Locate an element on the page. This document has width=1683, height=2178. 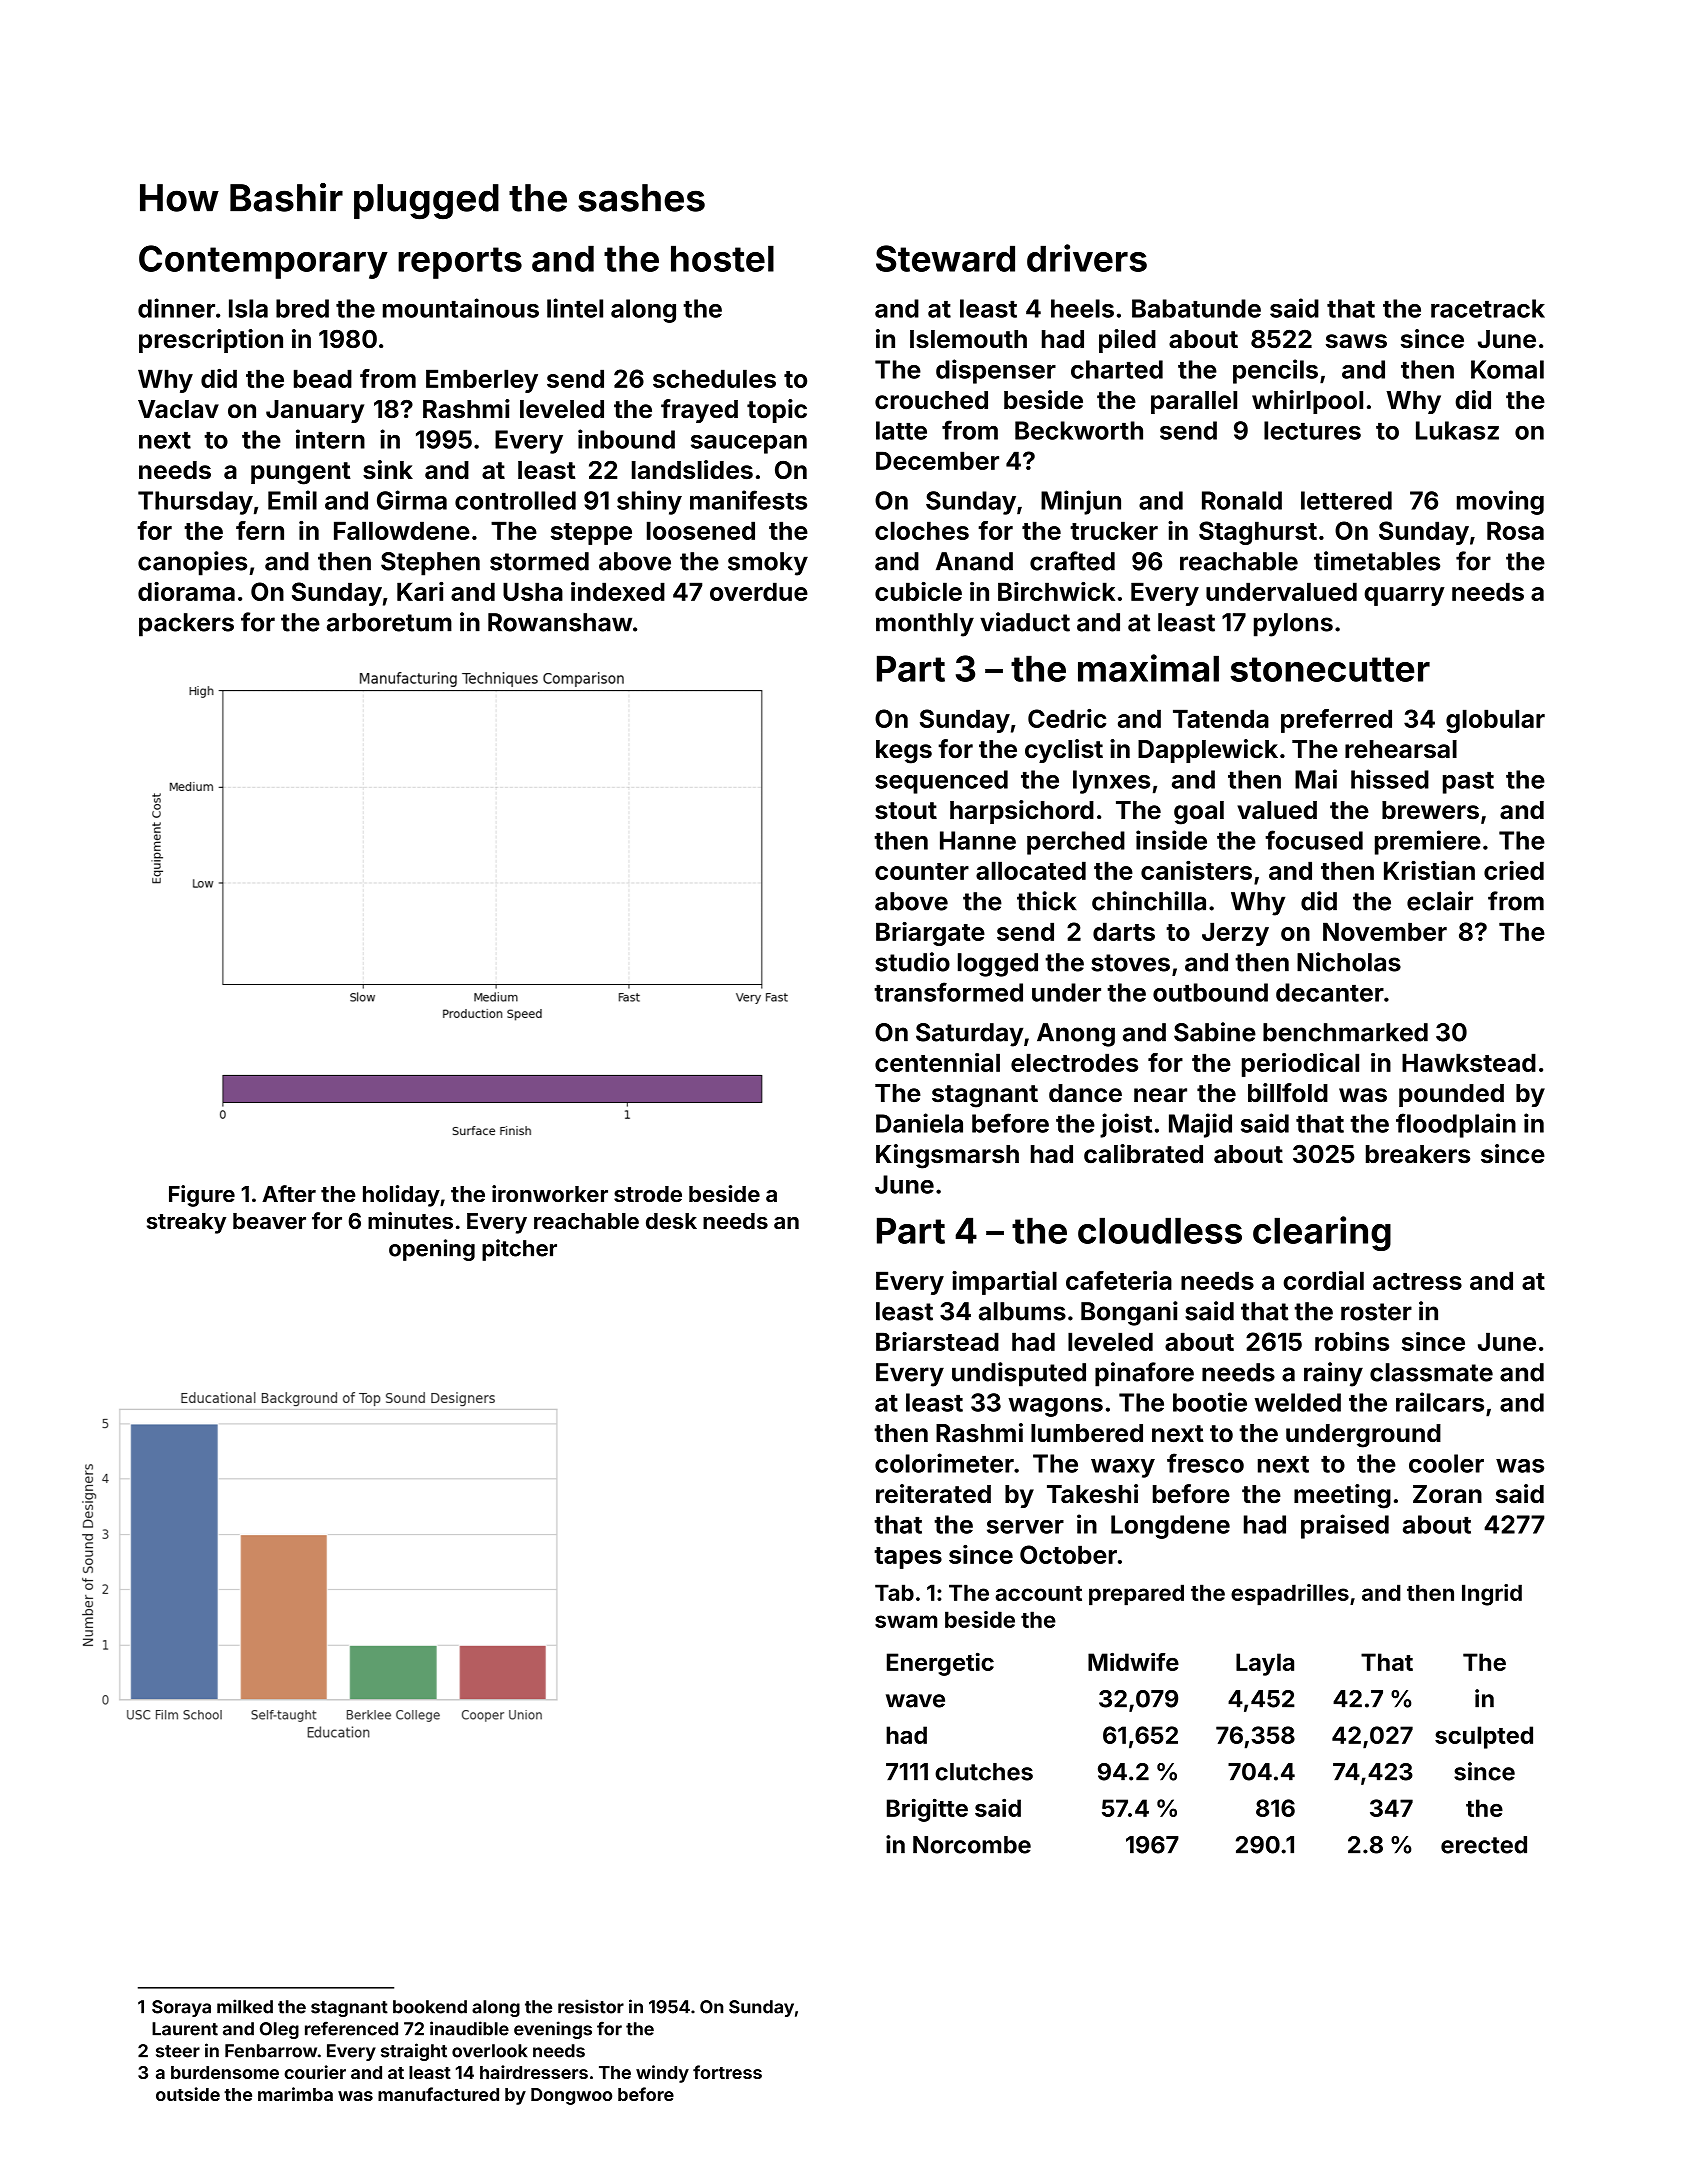
beaver is located at coordinates (269, 1221).
